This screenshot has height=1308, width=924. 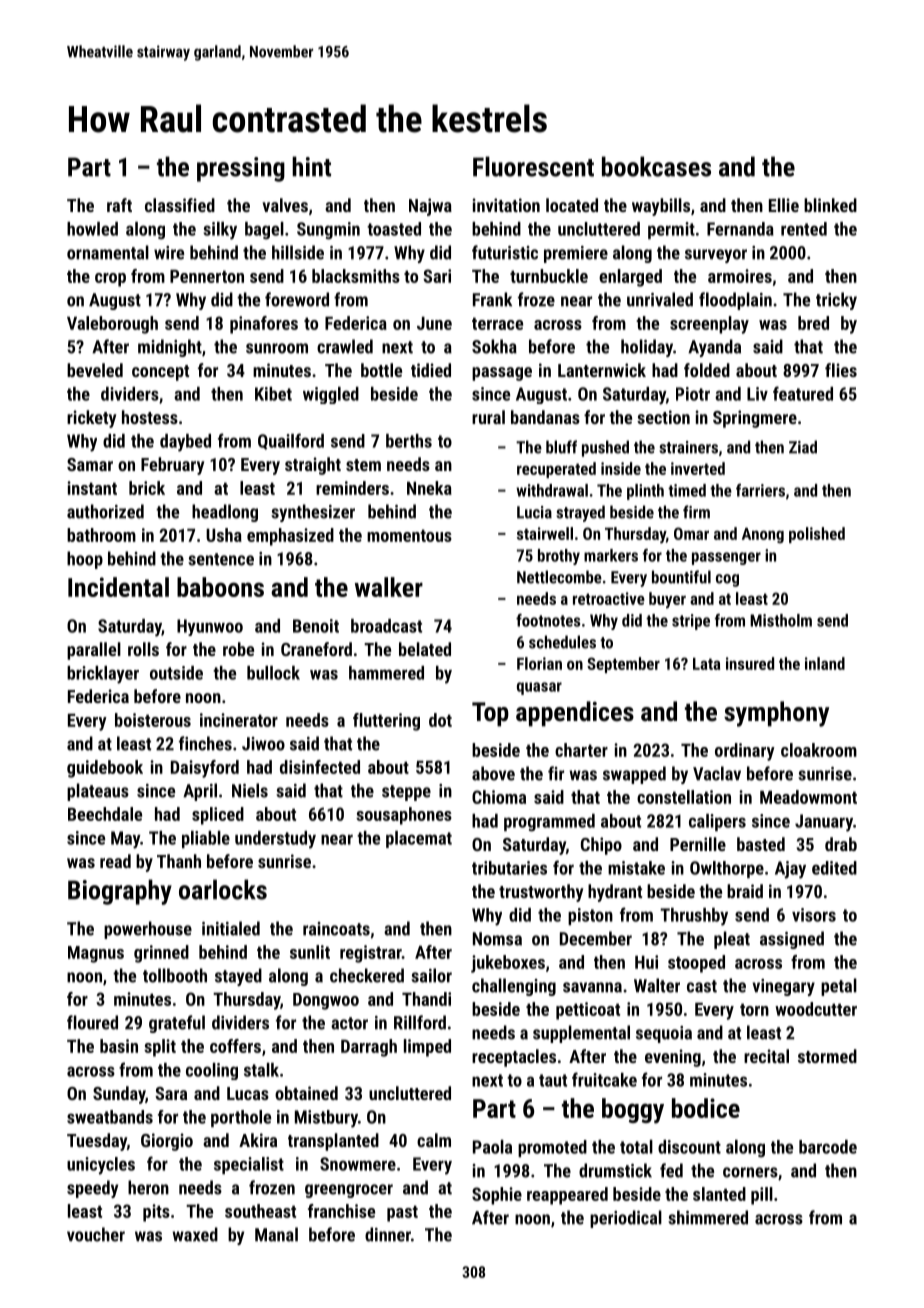 What do you see at coordinates (691, 533) in the screenshot?
I see `Omar` at bounding box center [691, 533].
